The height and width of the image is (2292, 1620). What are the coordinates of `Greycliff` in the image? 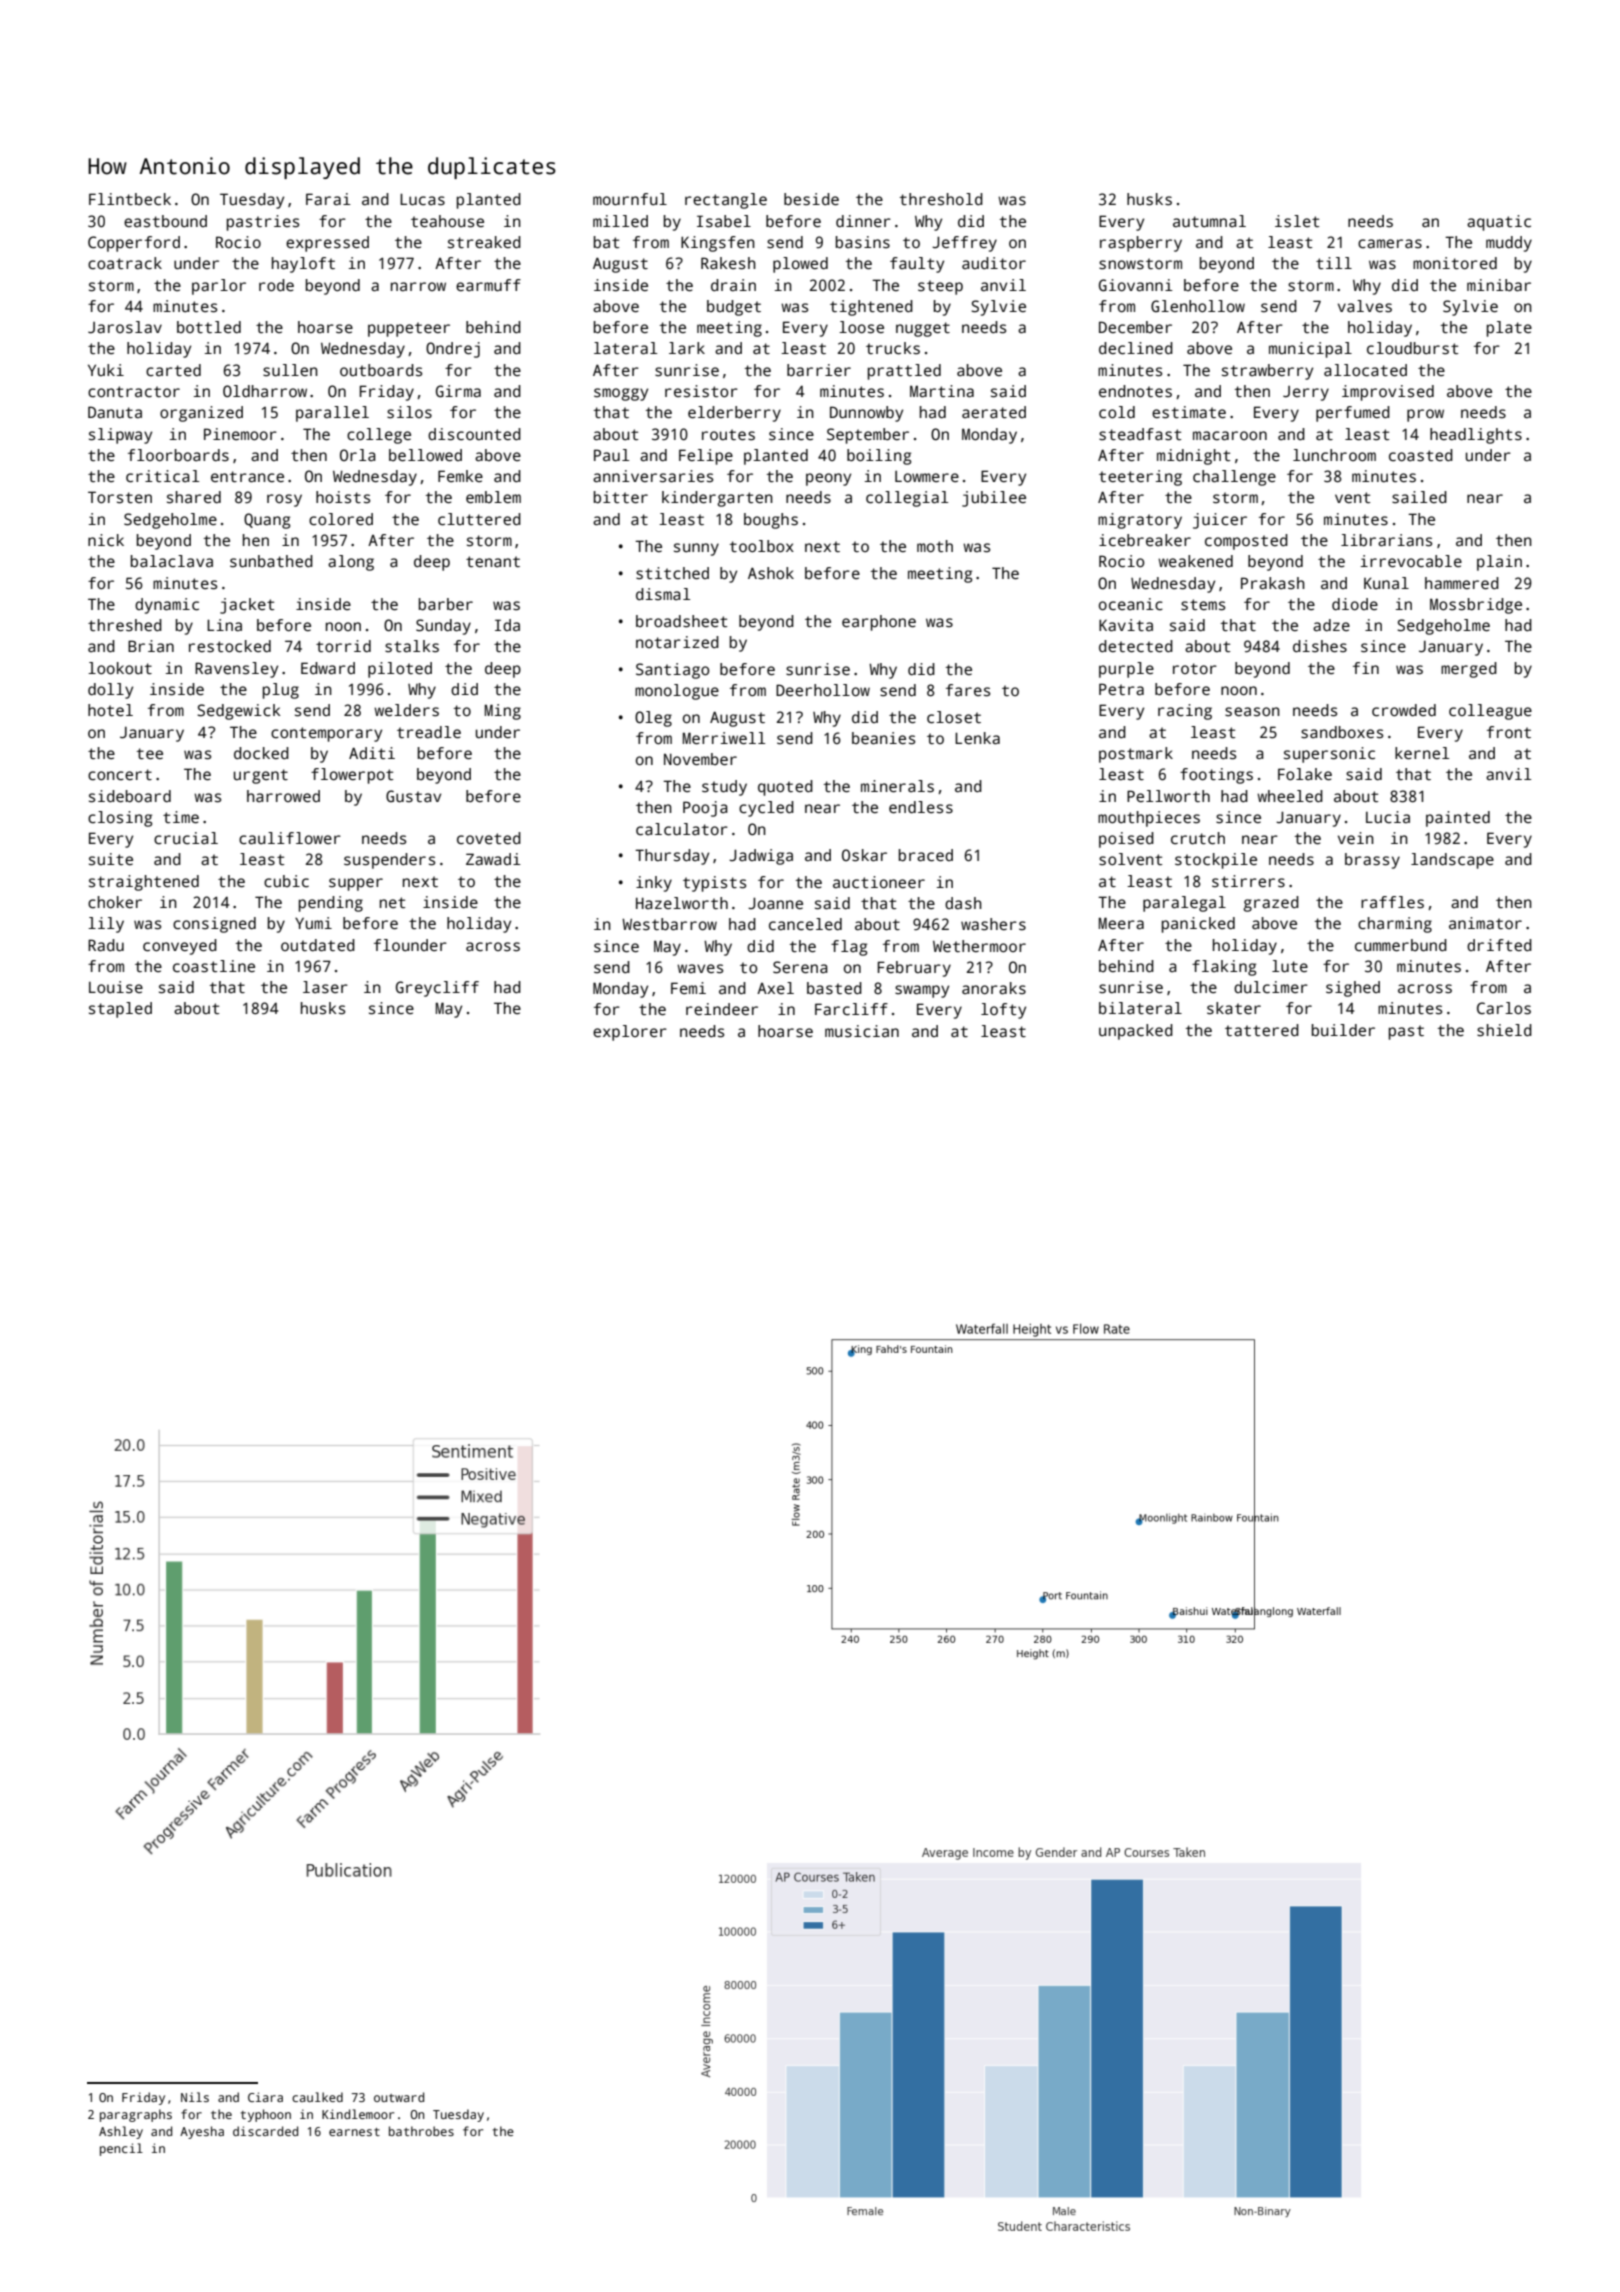 It's located at (437, 989).
